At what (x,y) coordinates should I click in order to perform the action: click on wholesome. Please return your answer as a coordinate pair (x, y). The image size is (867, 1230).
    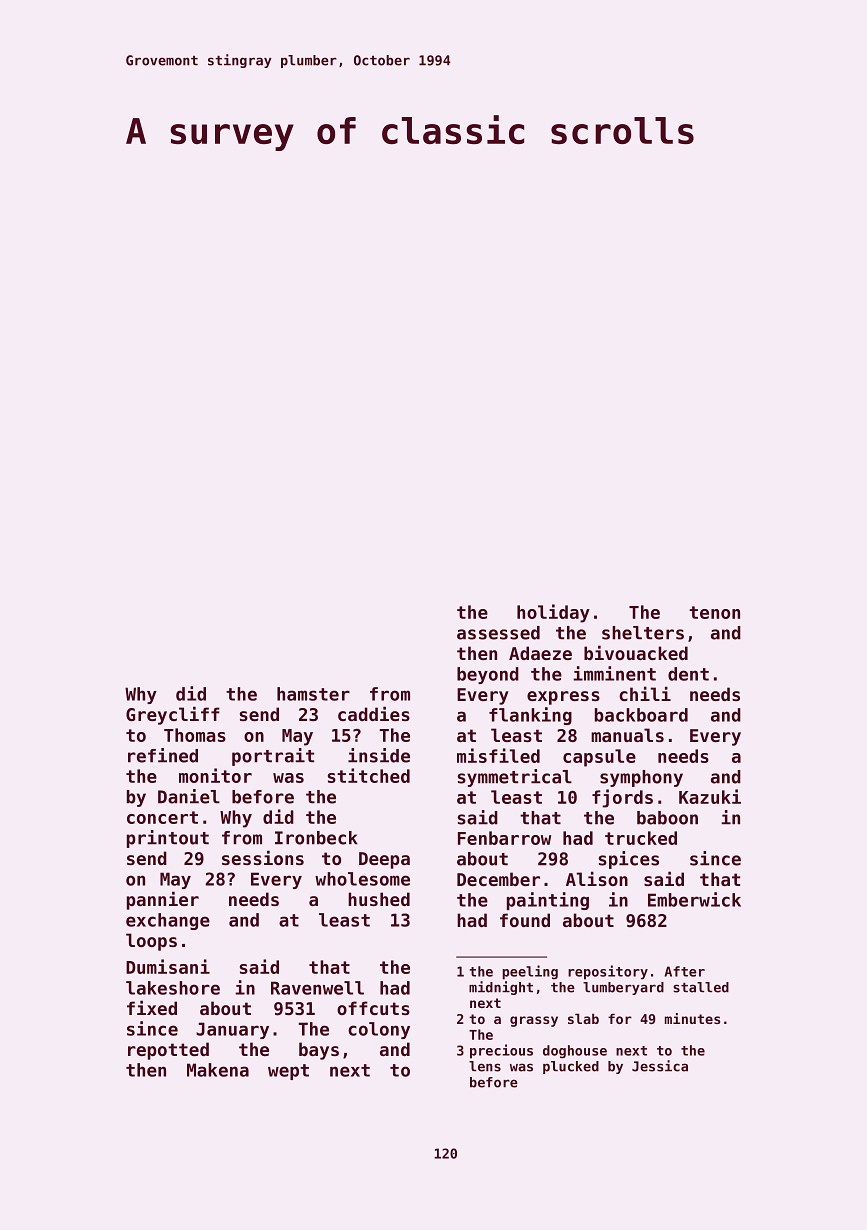
    Looking at the image, I should click on (362, 879).
